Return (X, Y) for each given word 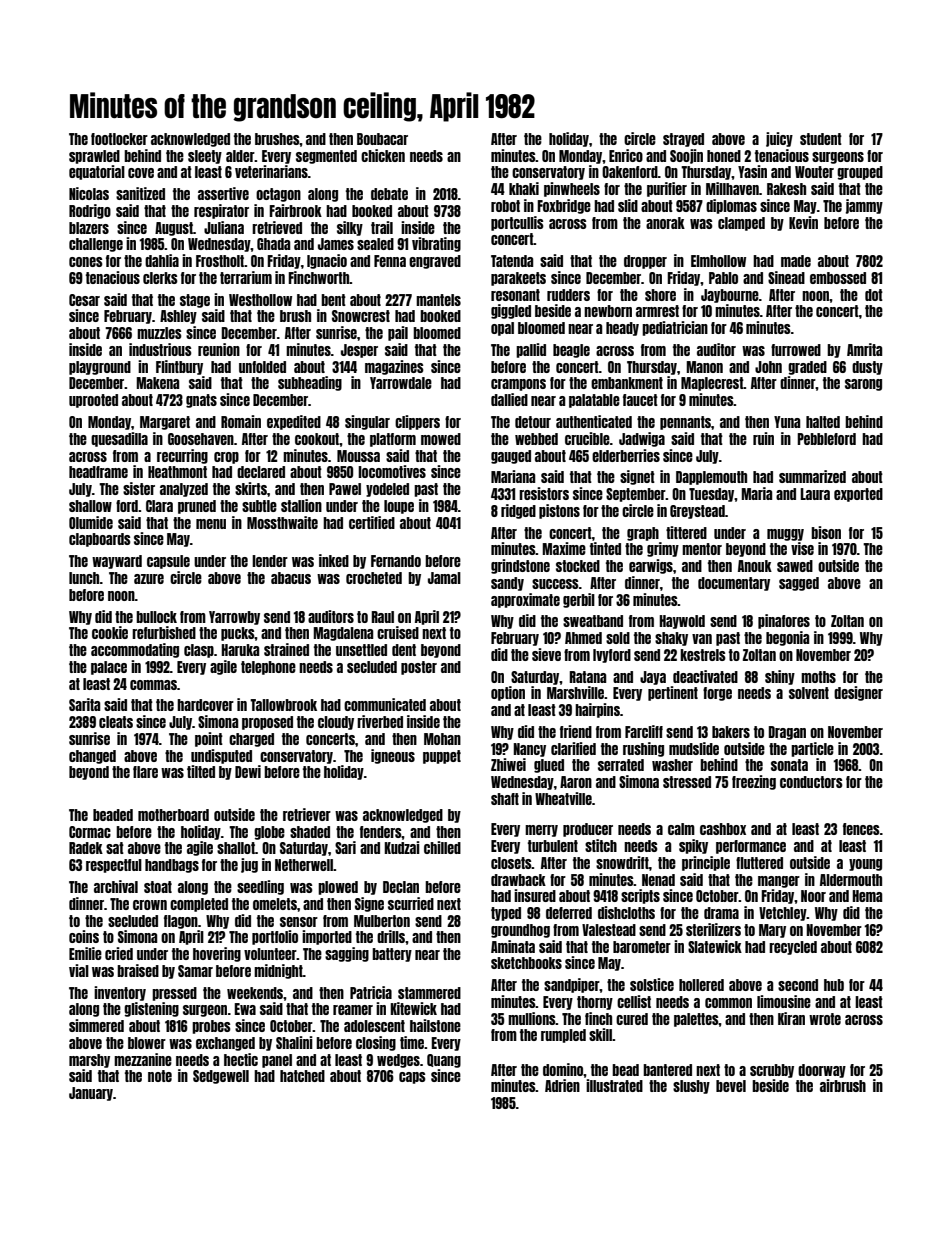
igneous (393, 756)
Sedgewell (221, 1077)
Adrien (562, 1085)
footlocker (119, 139)
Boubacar (382, 139)
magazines (394, 367)
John (768, 367)
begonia (787, 638)
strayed (683, 140)
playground (100, 368)
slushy (691, 1087)
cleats (116, 722)
